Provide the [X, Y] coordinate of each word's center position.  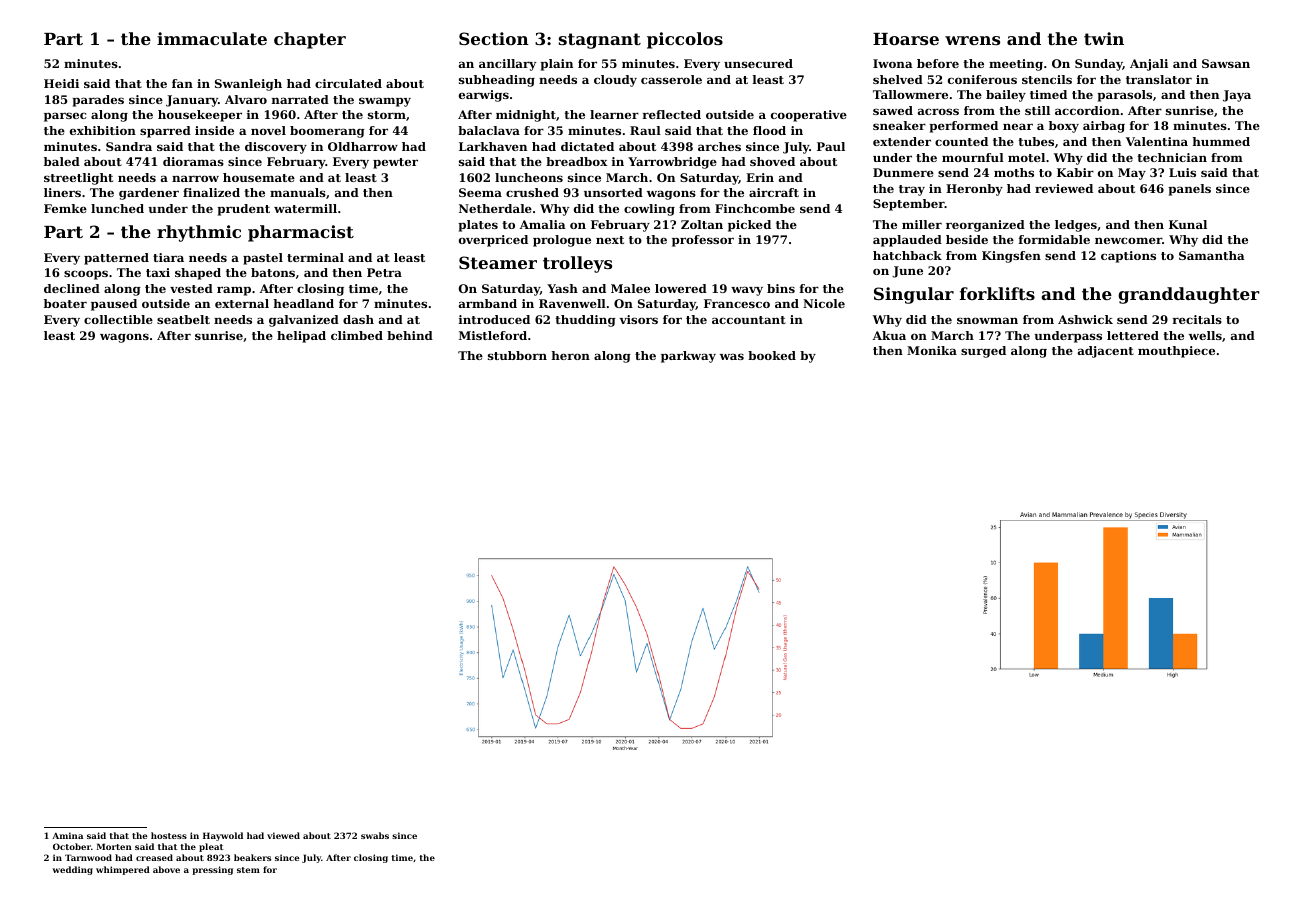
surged [983, 352]
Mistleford [493, 335]
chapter [310, 40]
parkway [688, 357]
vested [191, 288]
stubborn [517, 355]
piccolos [685, 40]
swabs [375, 835]
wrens [972, 40]
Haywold [223, 836]
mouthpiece [1176, 352]
